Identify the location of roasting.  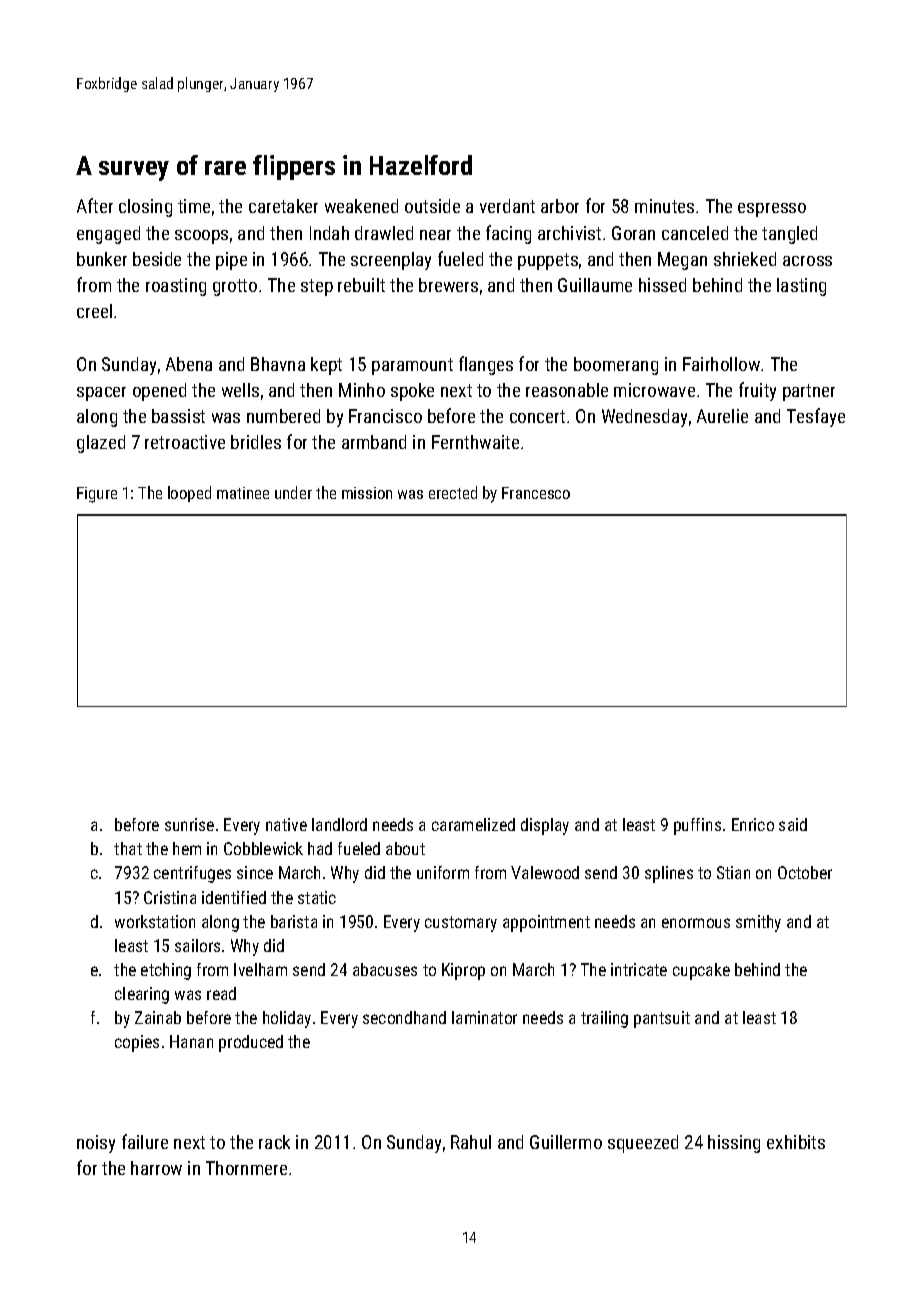
(176, 287).
